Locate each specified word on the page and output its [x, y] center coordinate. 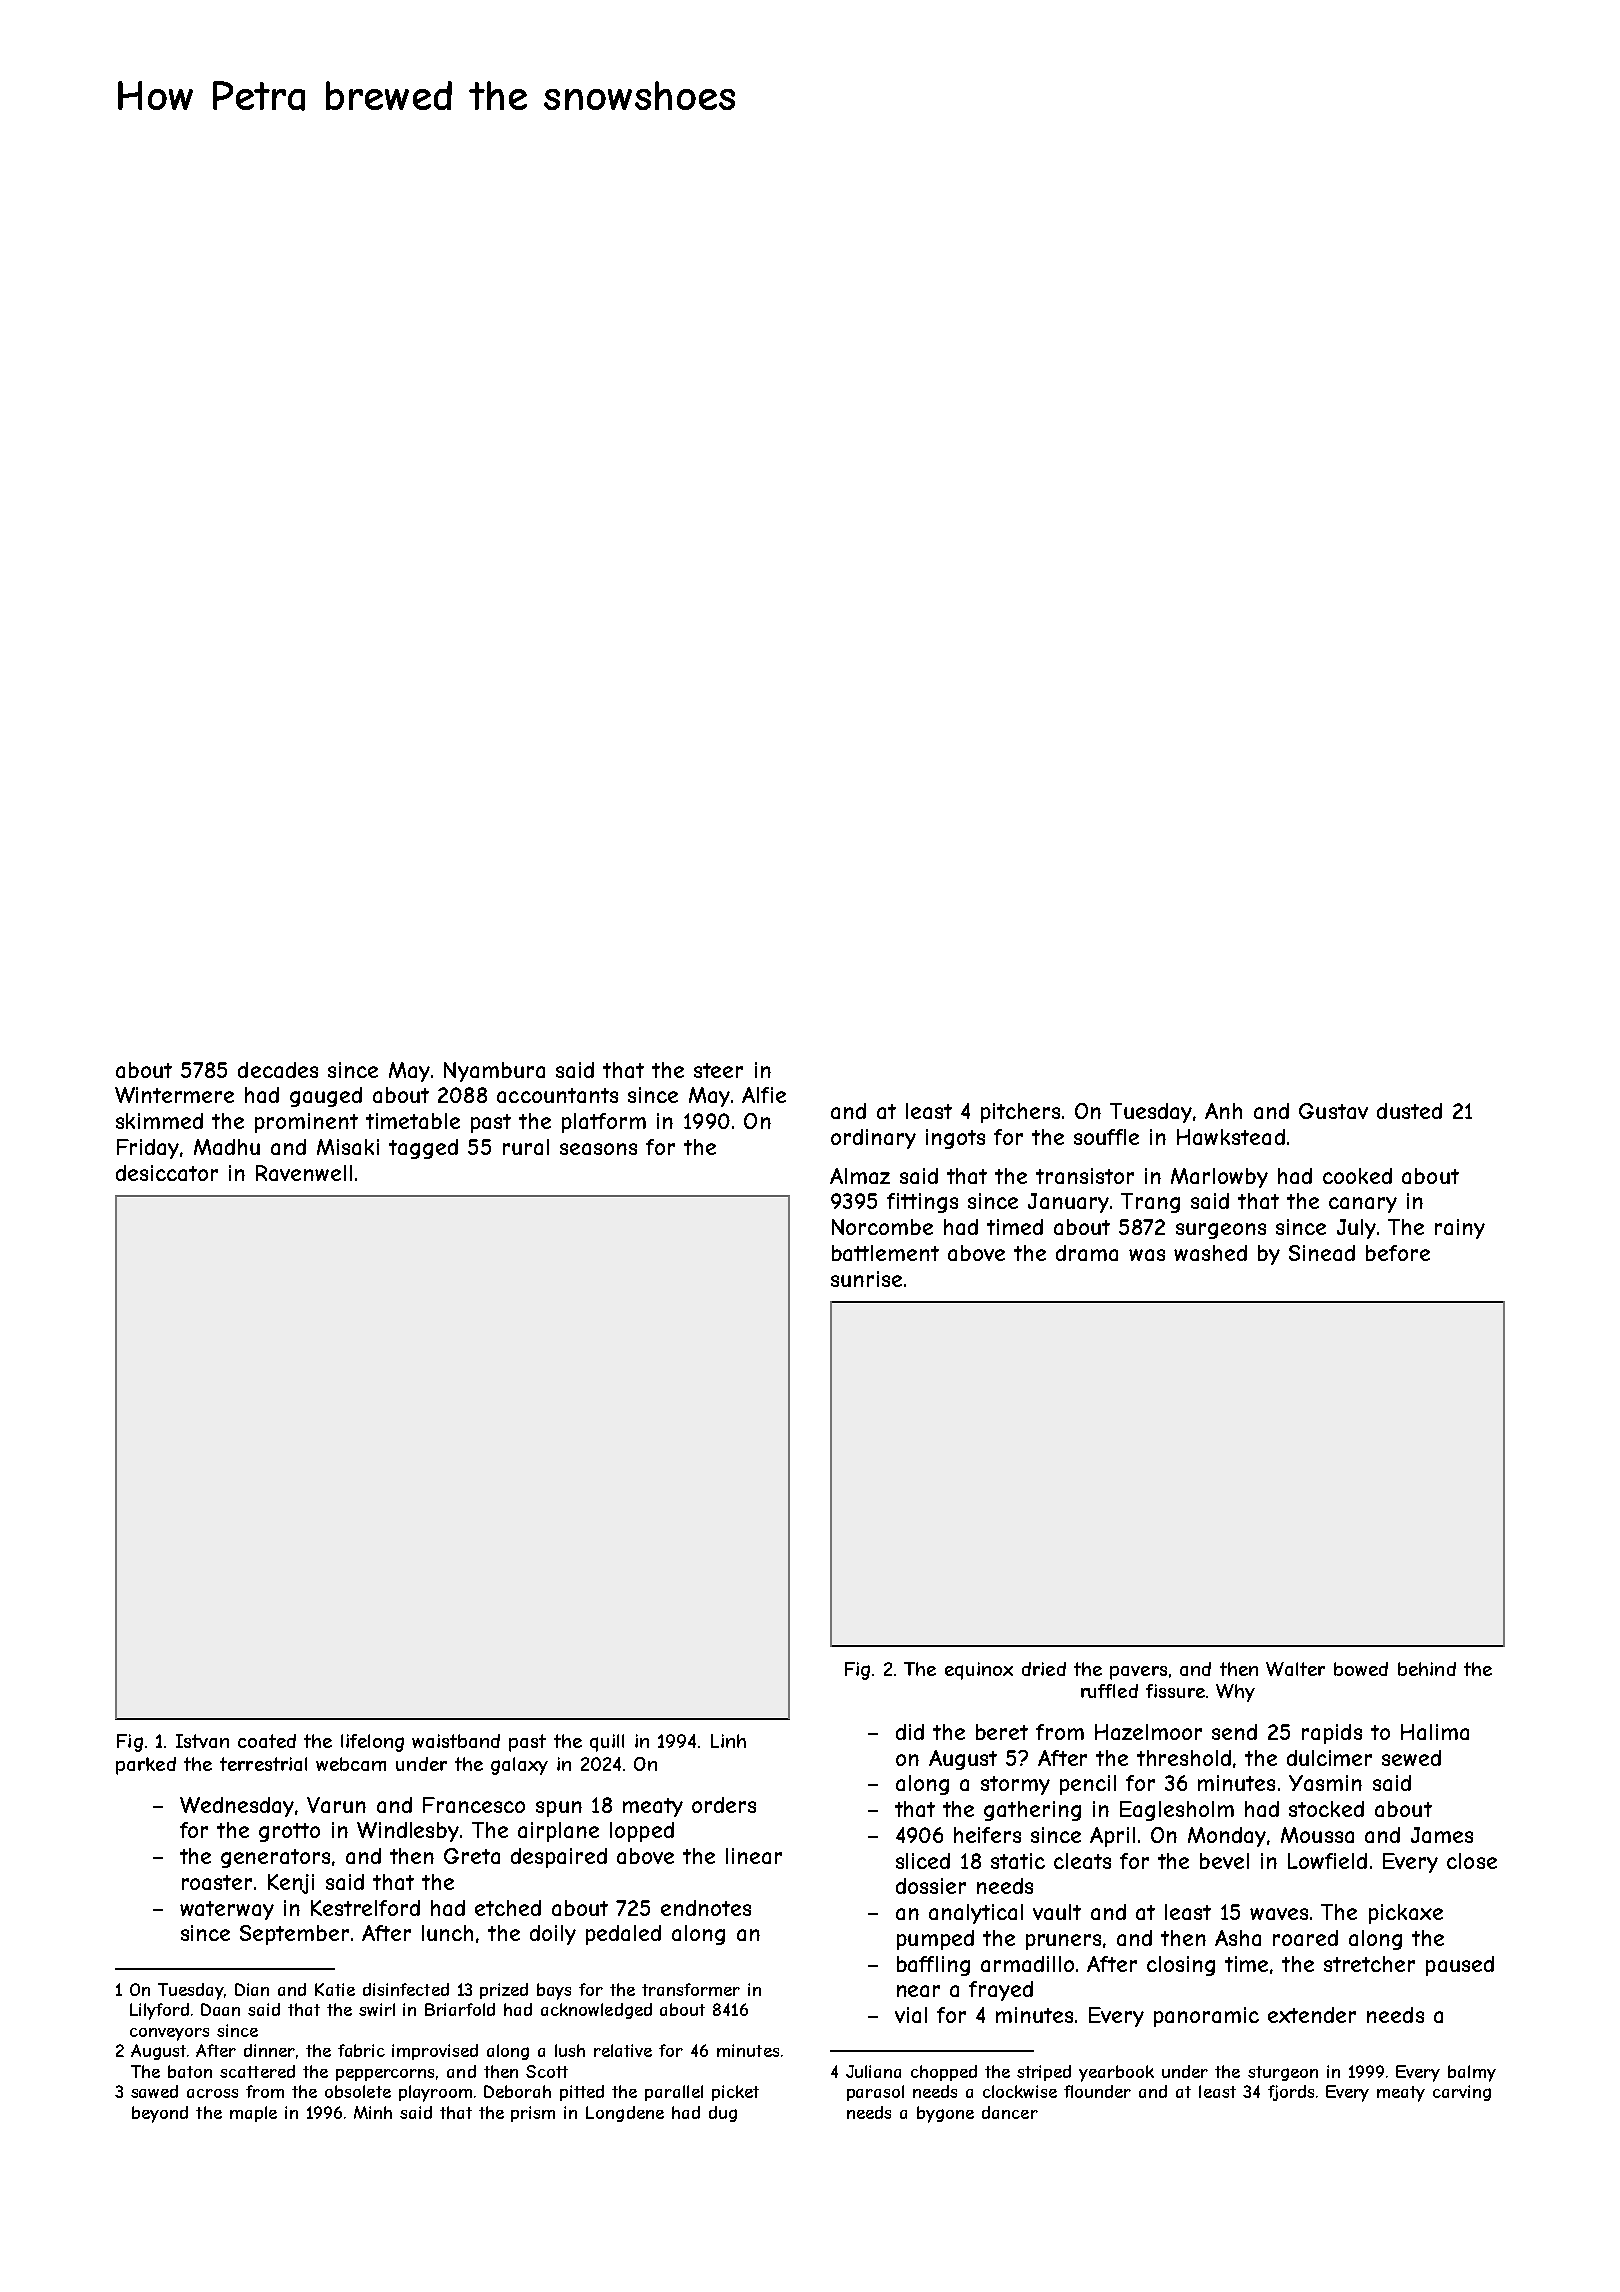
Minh [373, 2112]
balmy [1472, 2073]
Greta [472, 1856]
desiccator [167, 1173]
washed [1210, 1253]
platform [604, 1123]
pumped [935, 1940]
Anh [1223, 1111]
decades [278, 1070]
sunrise [866, 1279]
